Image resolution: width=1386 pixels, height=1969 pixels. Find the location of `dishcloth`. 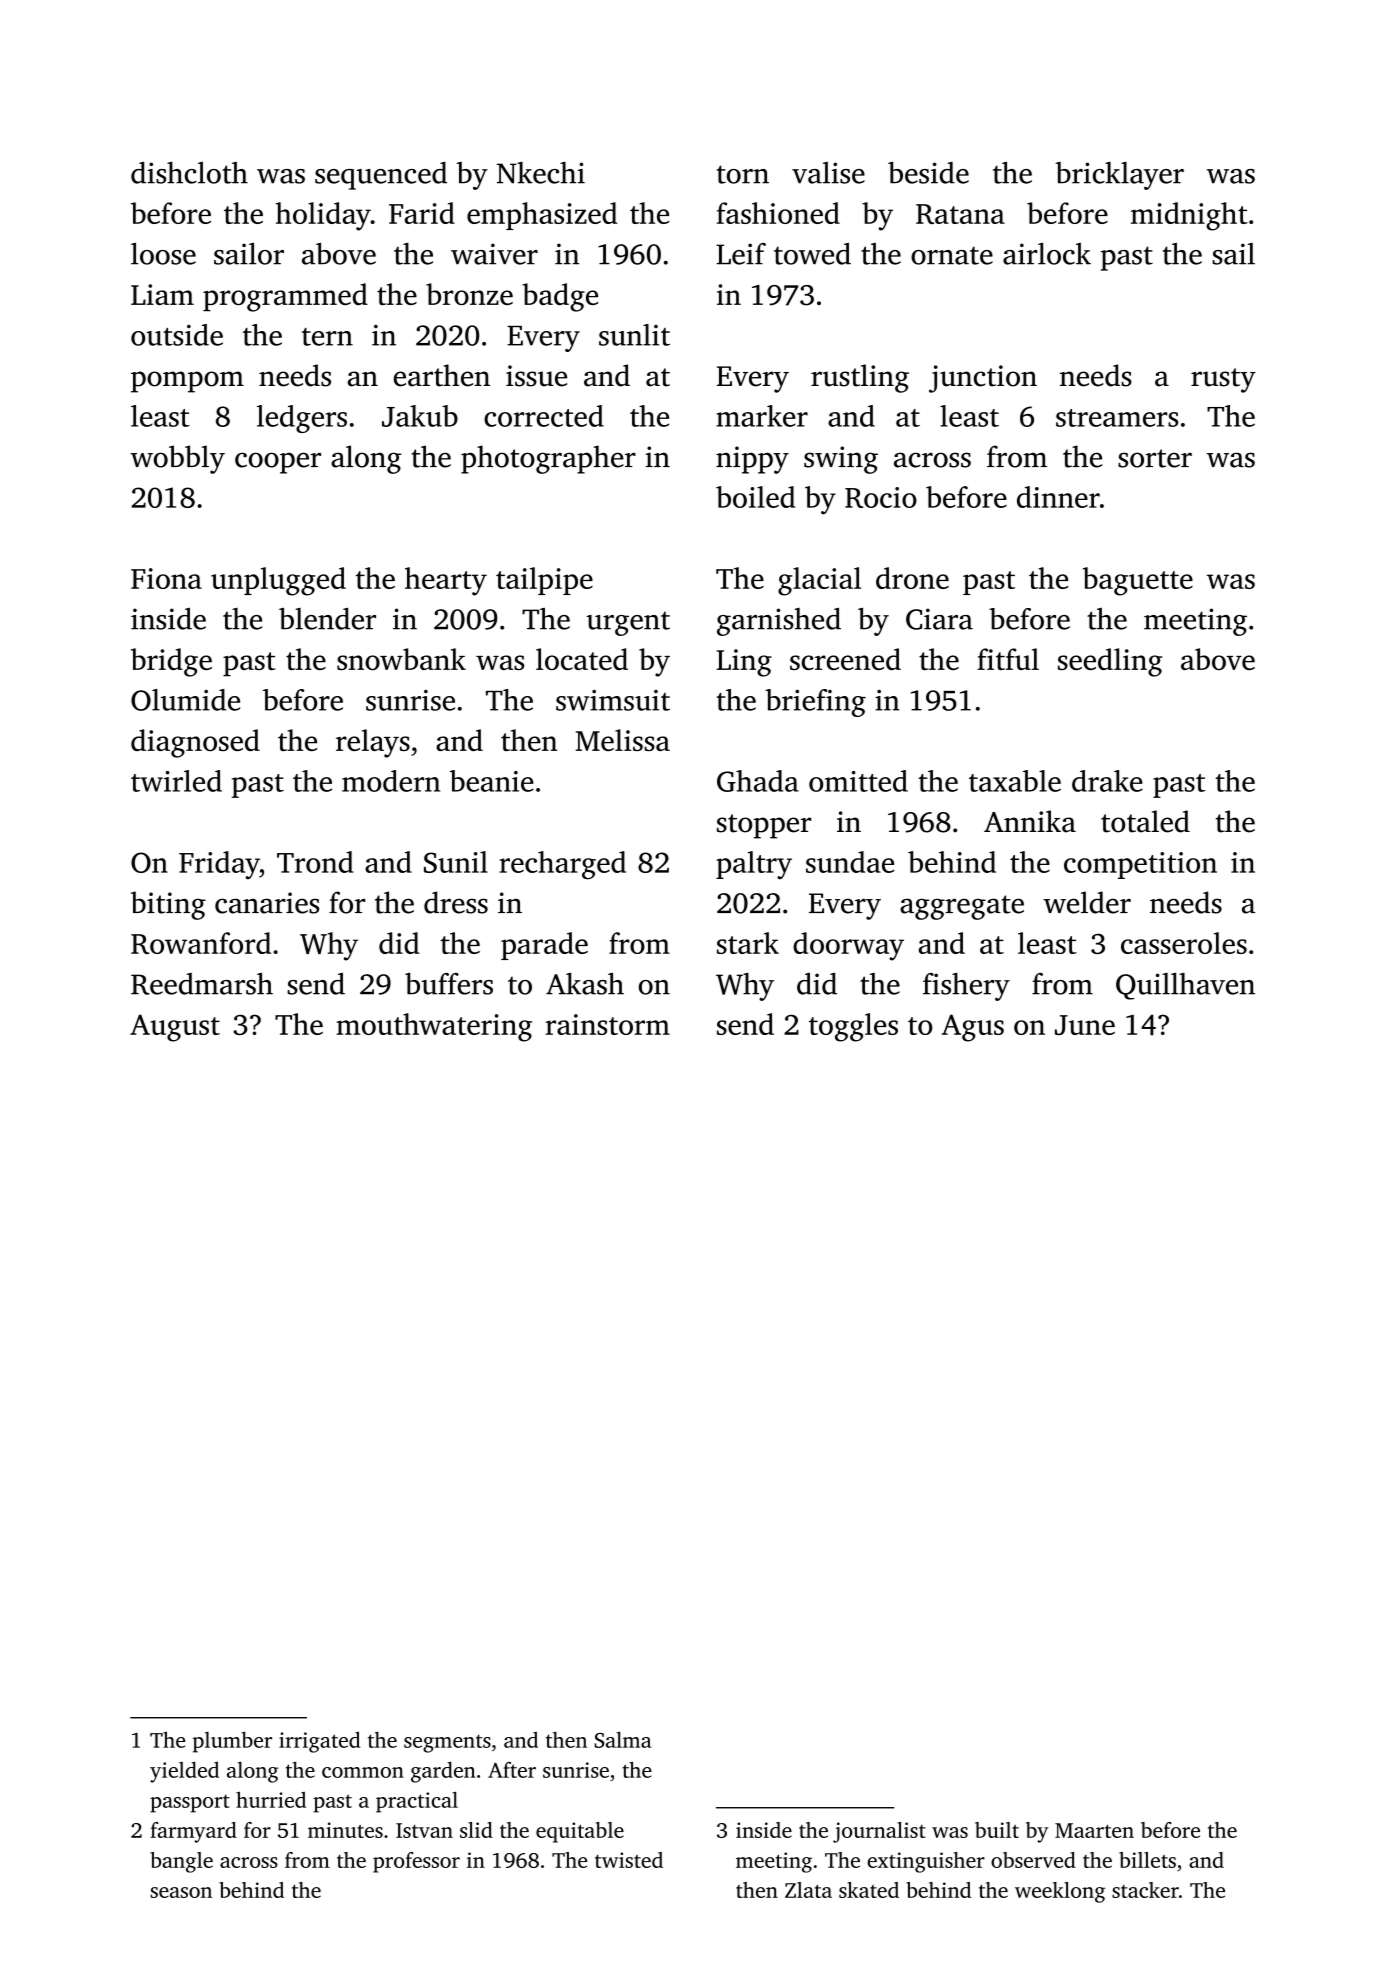

dishcloth is located at coordinates (189, 173).
